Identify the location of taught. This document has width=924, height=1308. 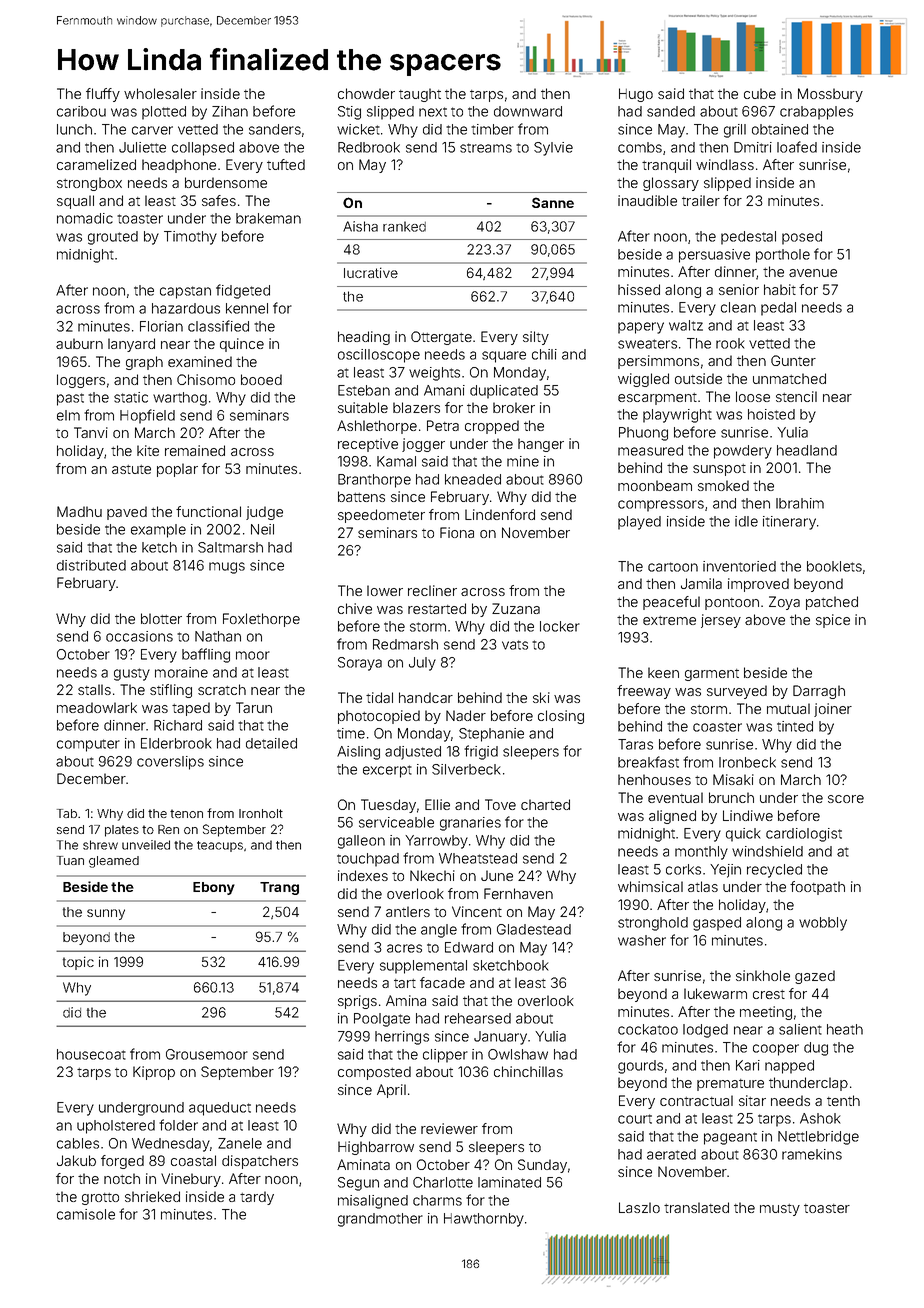
(420, 95).
